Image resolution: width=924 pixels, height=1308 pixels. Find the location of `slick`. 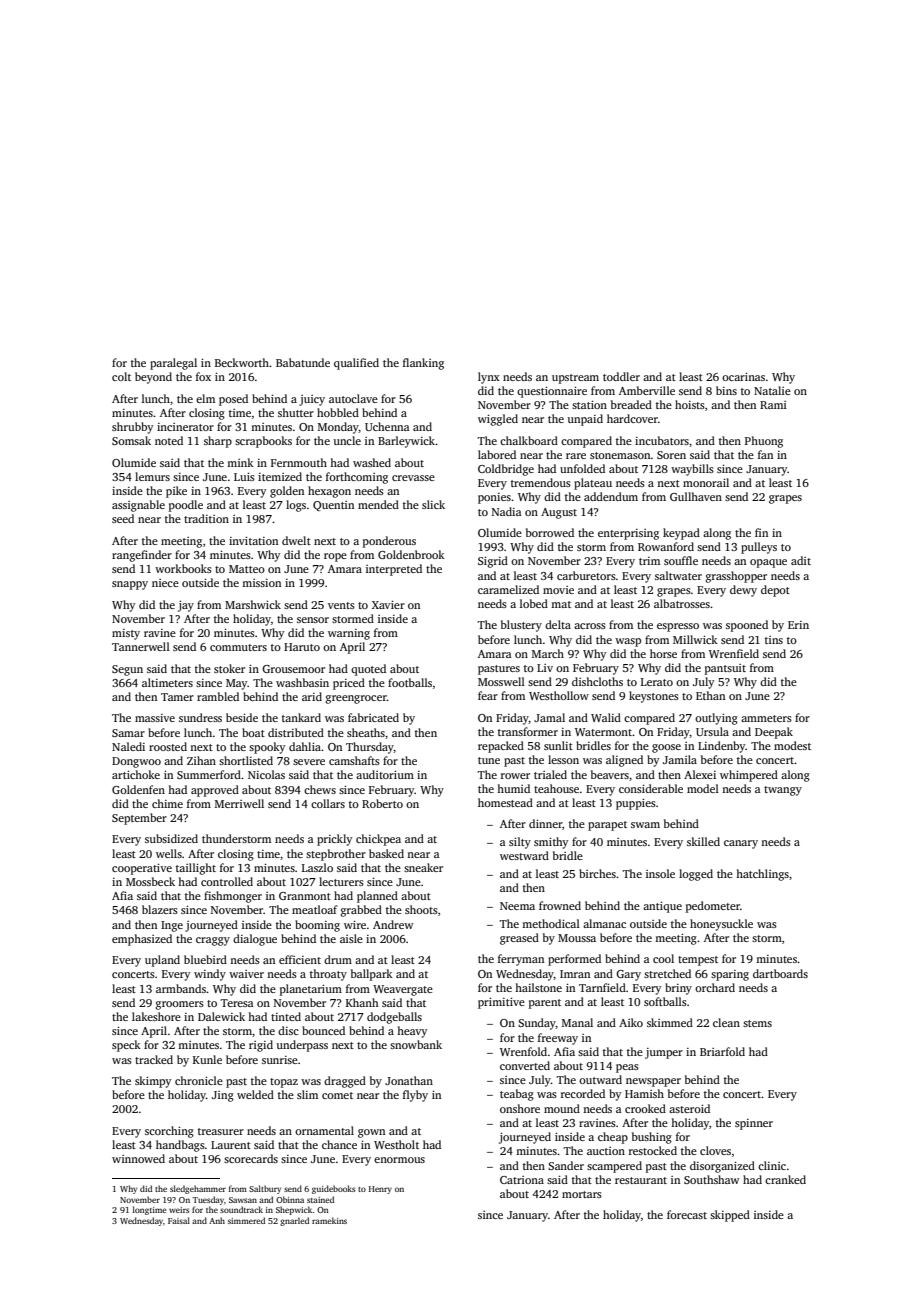

slick is located at coordinates (433, 504).
